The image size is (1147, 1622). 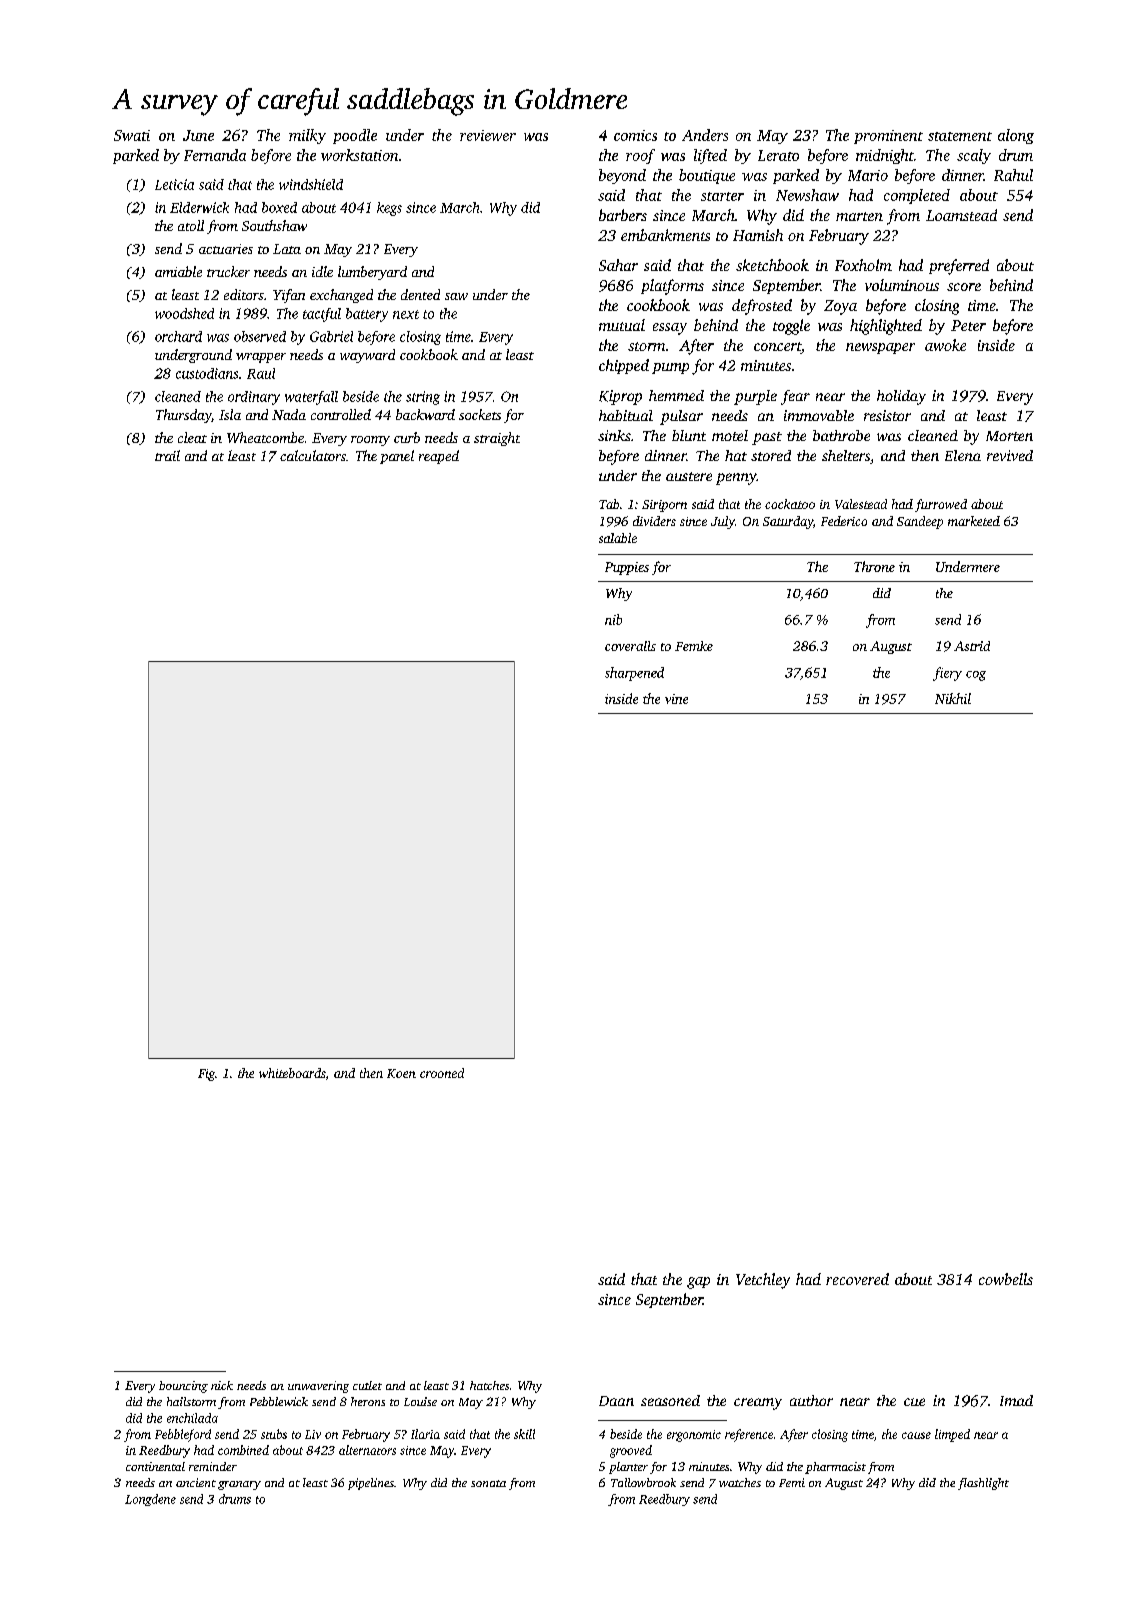 What do you see at coordinates (292, 1073) in the page?
I see `whiteboards` at bounding box center [292, 1073].
